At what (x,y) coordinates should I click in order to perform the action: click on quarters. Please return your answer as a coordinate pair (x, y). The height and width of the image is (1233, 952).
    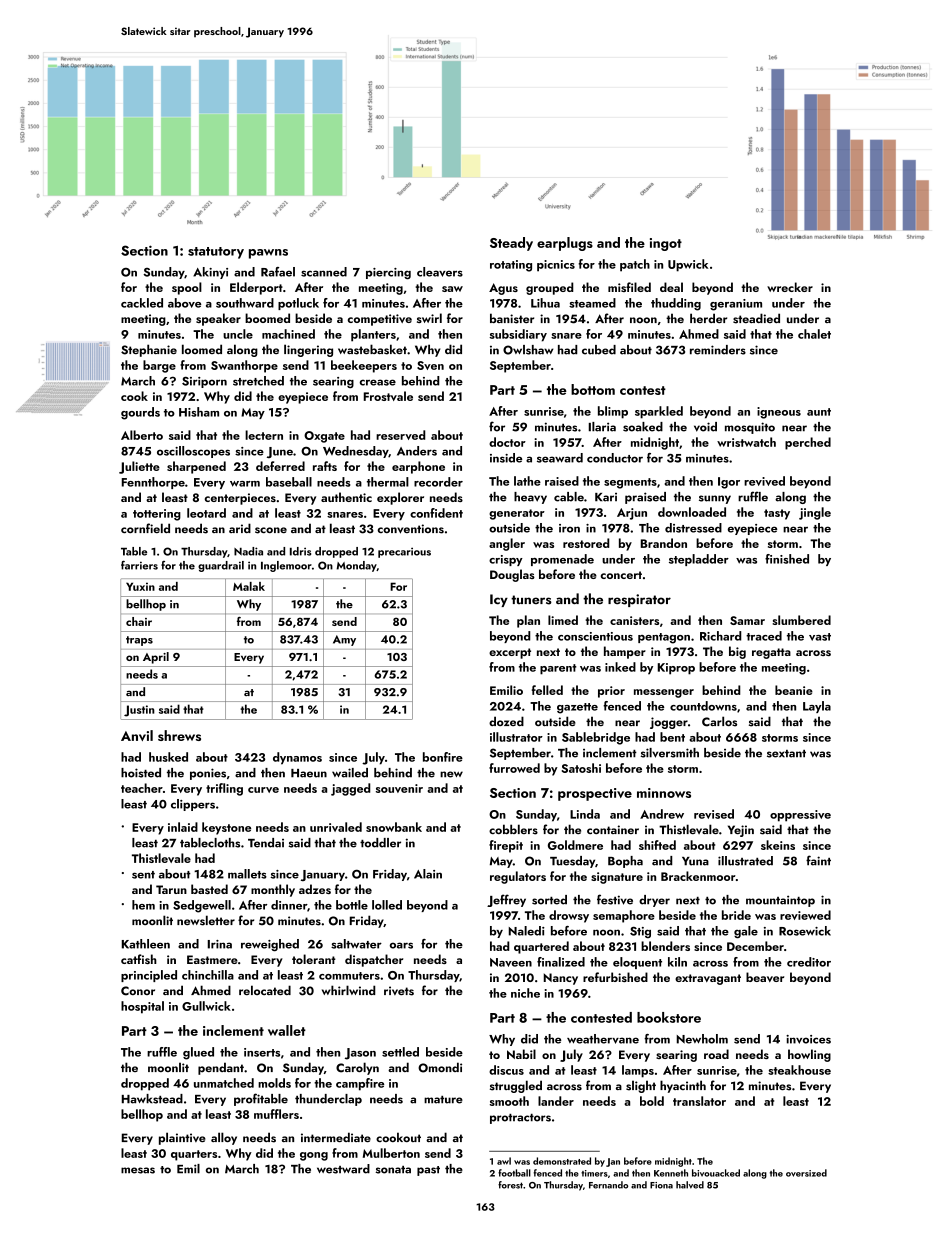
    Looking at the image, I should click on (194, 1155).
